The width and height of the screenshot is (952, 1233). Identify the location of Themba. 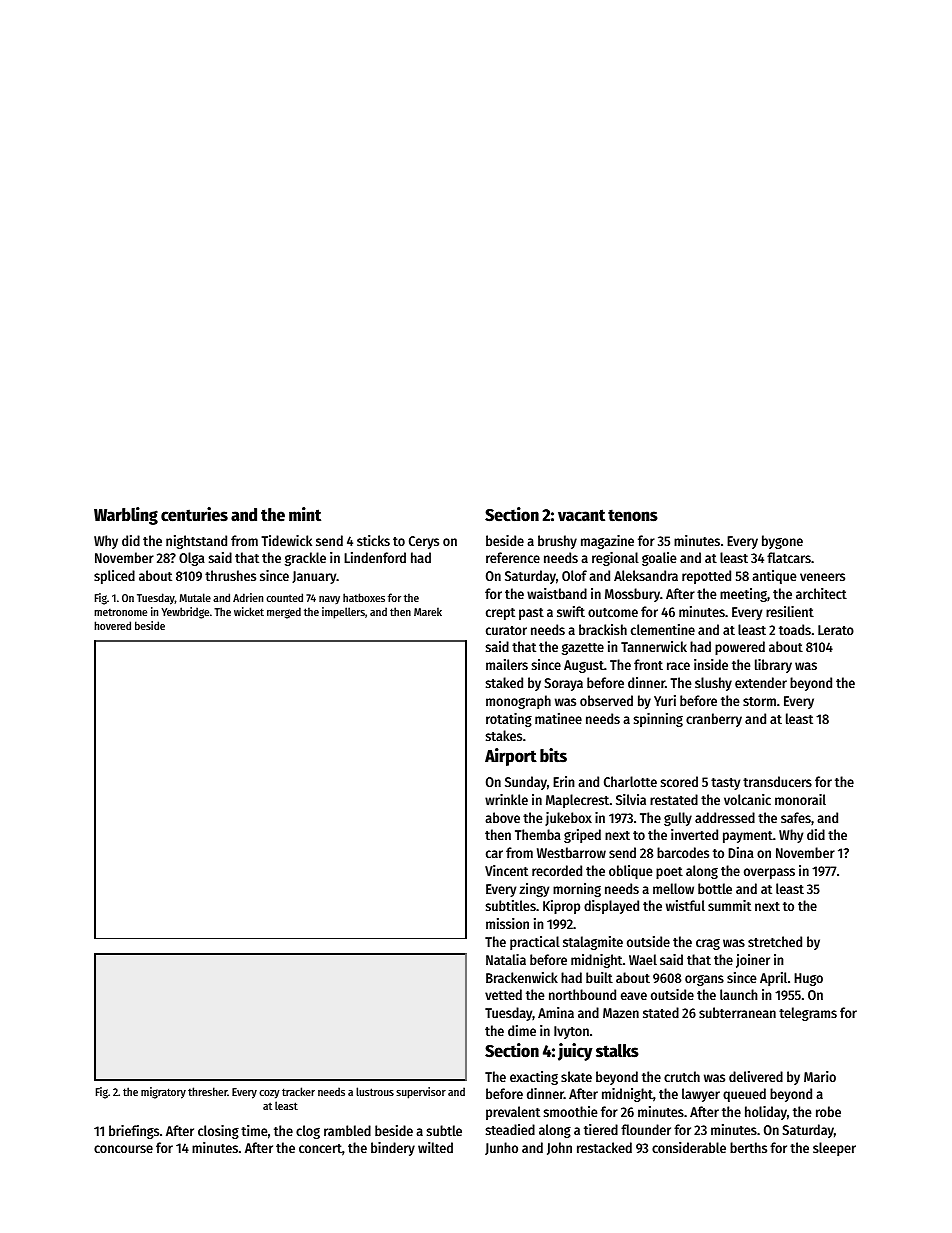
(538, 834).
